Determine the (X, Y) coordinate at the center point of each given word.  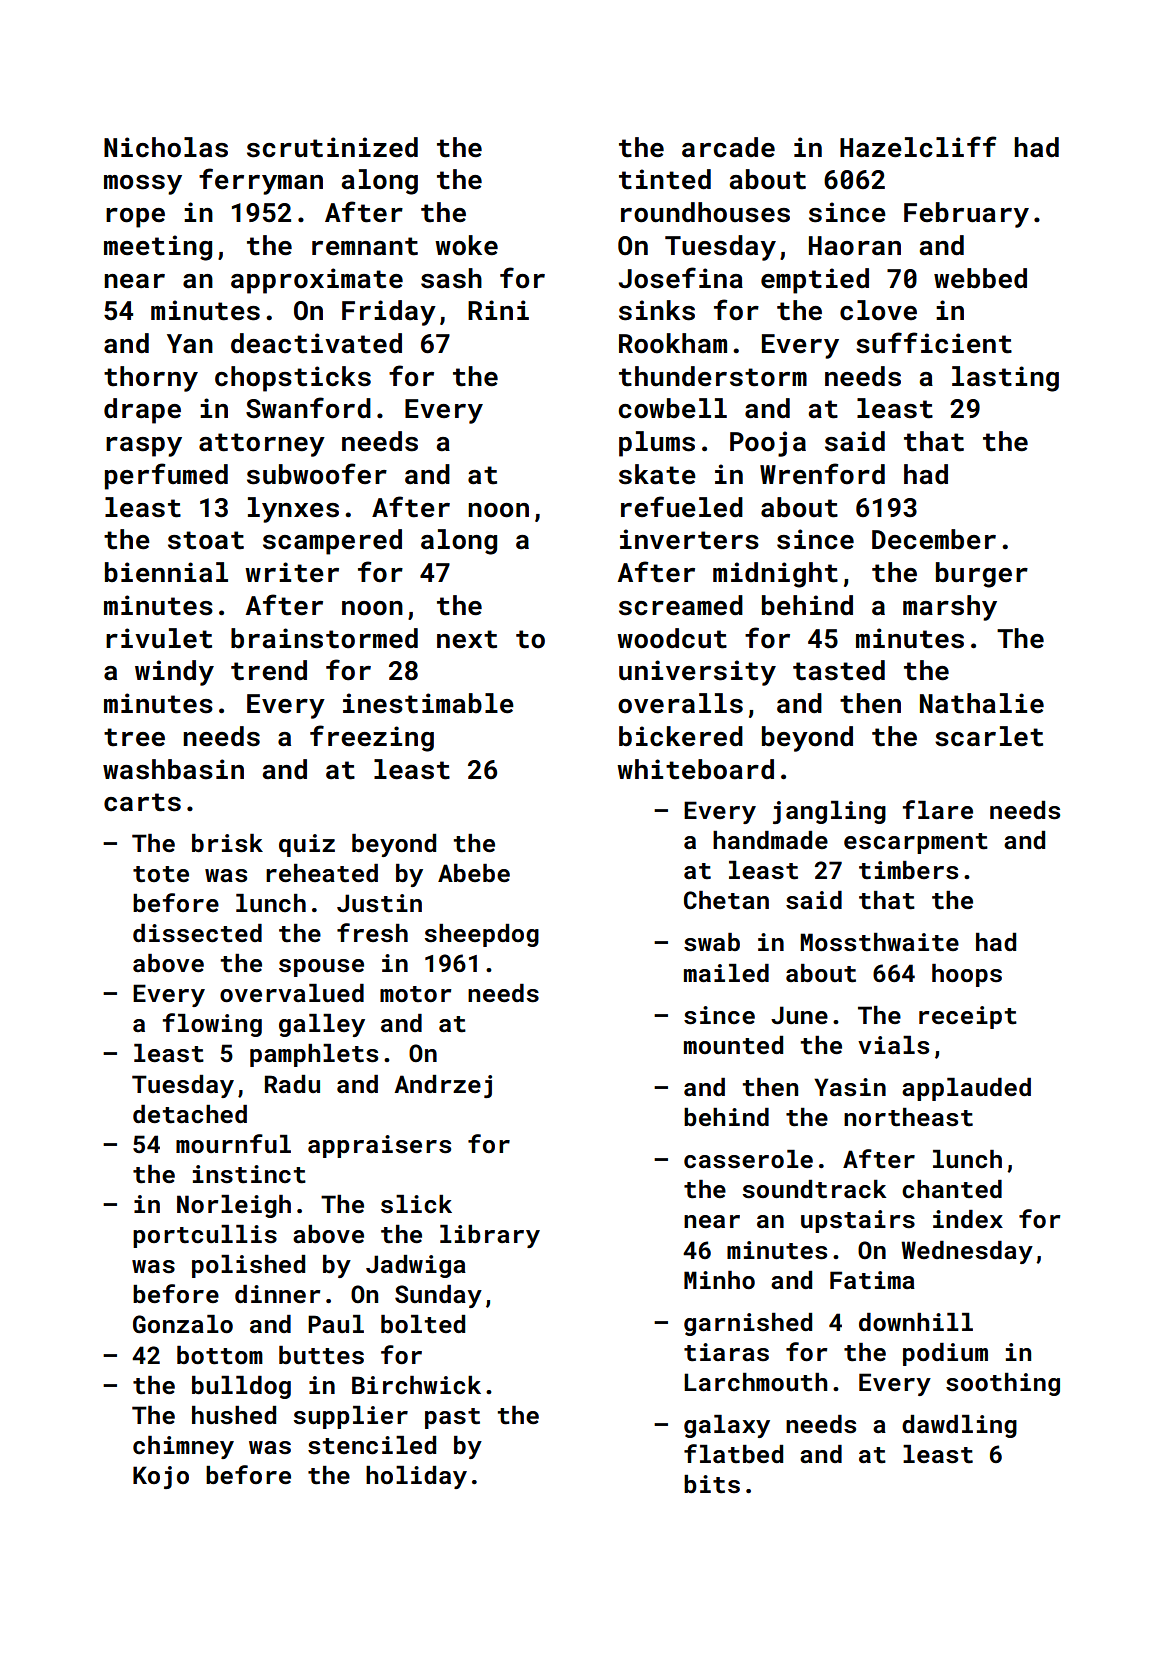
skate (657, 474)
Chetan (726, 900)
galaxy (727, 1426)
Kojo (161, 1477)
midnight (775, 575)
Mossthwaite (879, 942)
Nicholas (166, 147)
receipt (968, 1017)
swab (712, 942)
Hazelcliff (918, 147)
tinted (665, 179)
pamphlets (314, 1055)
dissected (197, 933)
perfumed (166, 476)
